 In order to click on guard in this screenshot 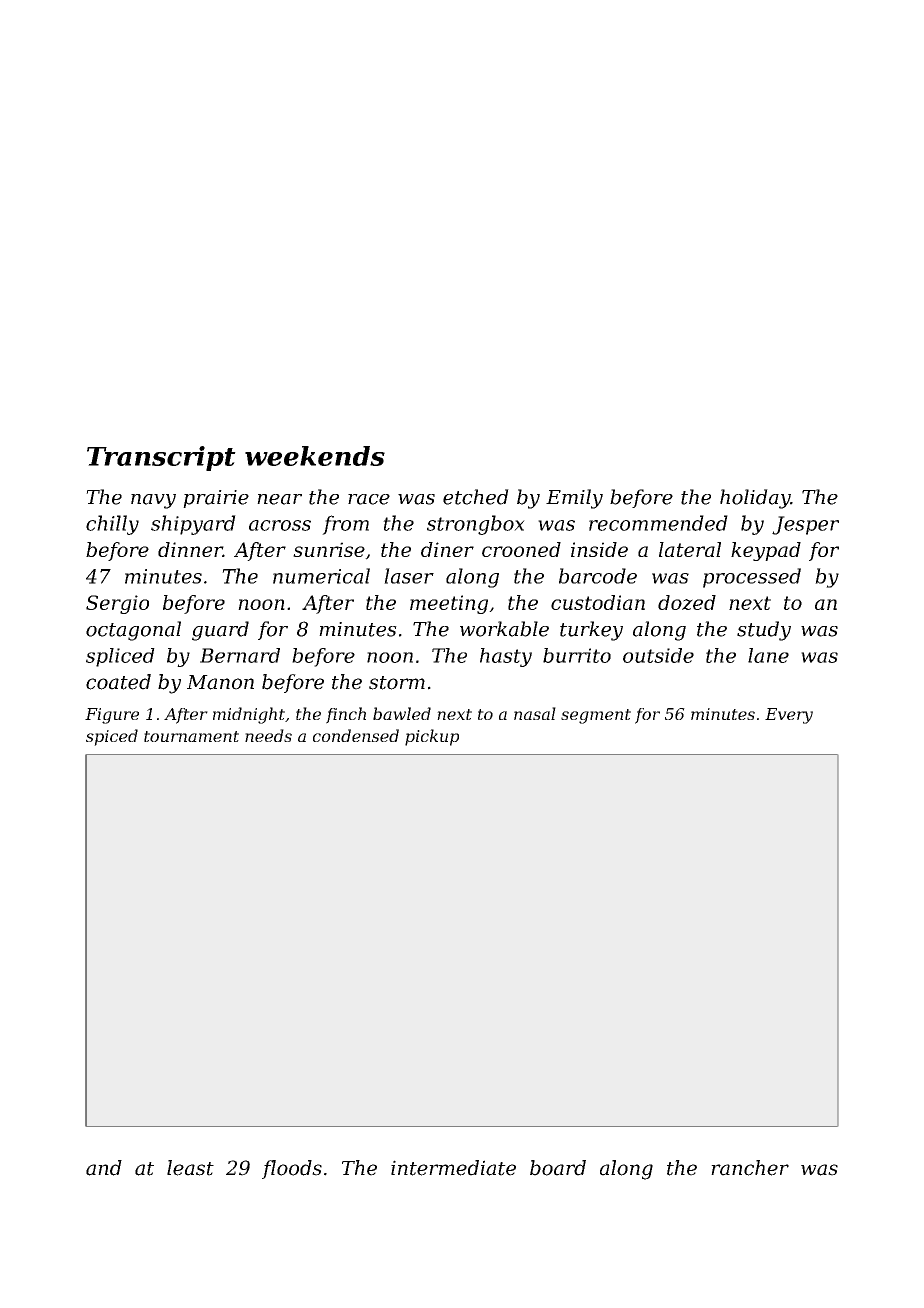, I will do `click(220, 631)`.
